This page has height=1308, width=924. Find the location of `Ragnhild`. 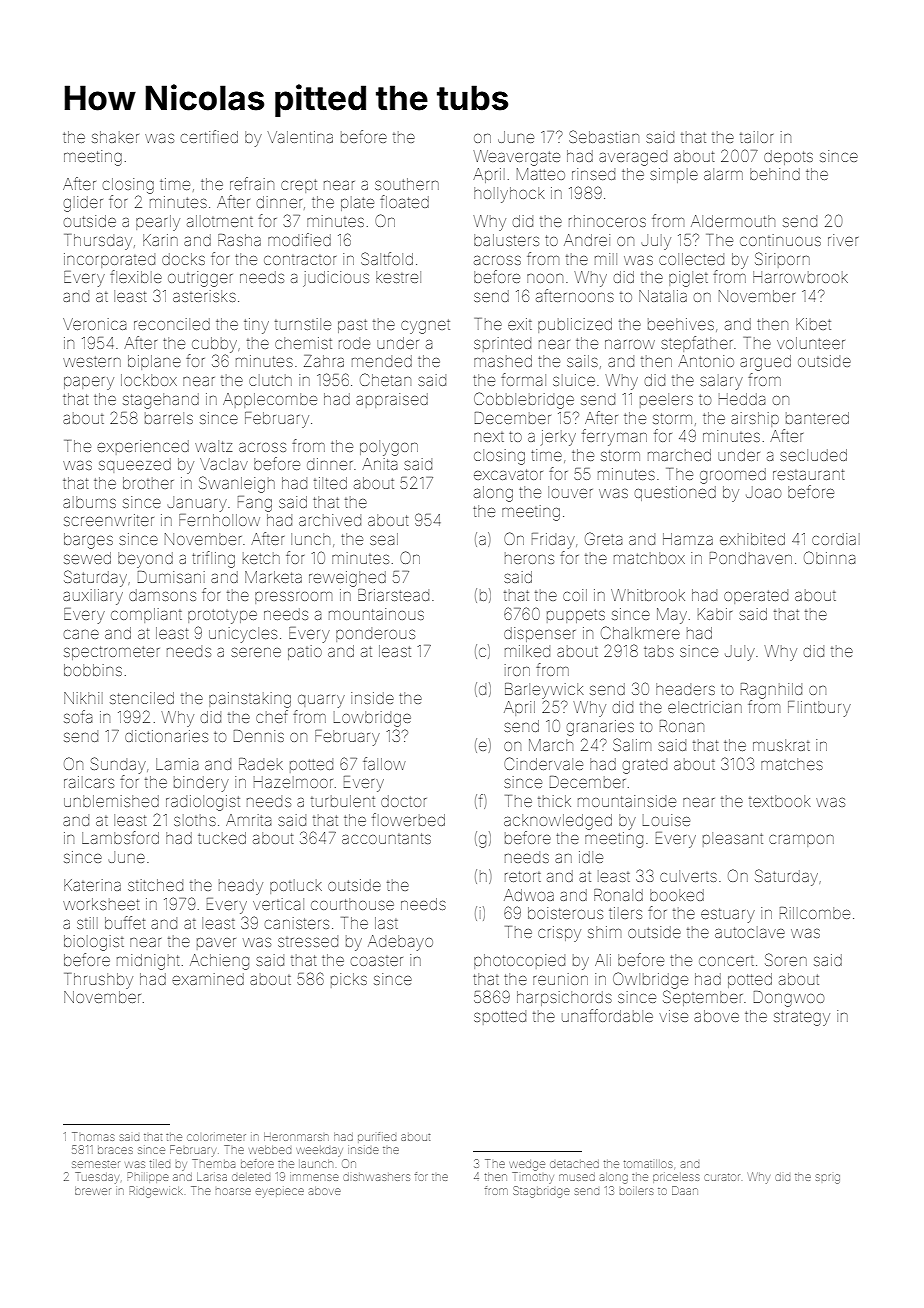

Ragnhild is located at coordinates (771, 691).
